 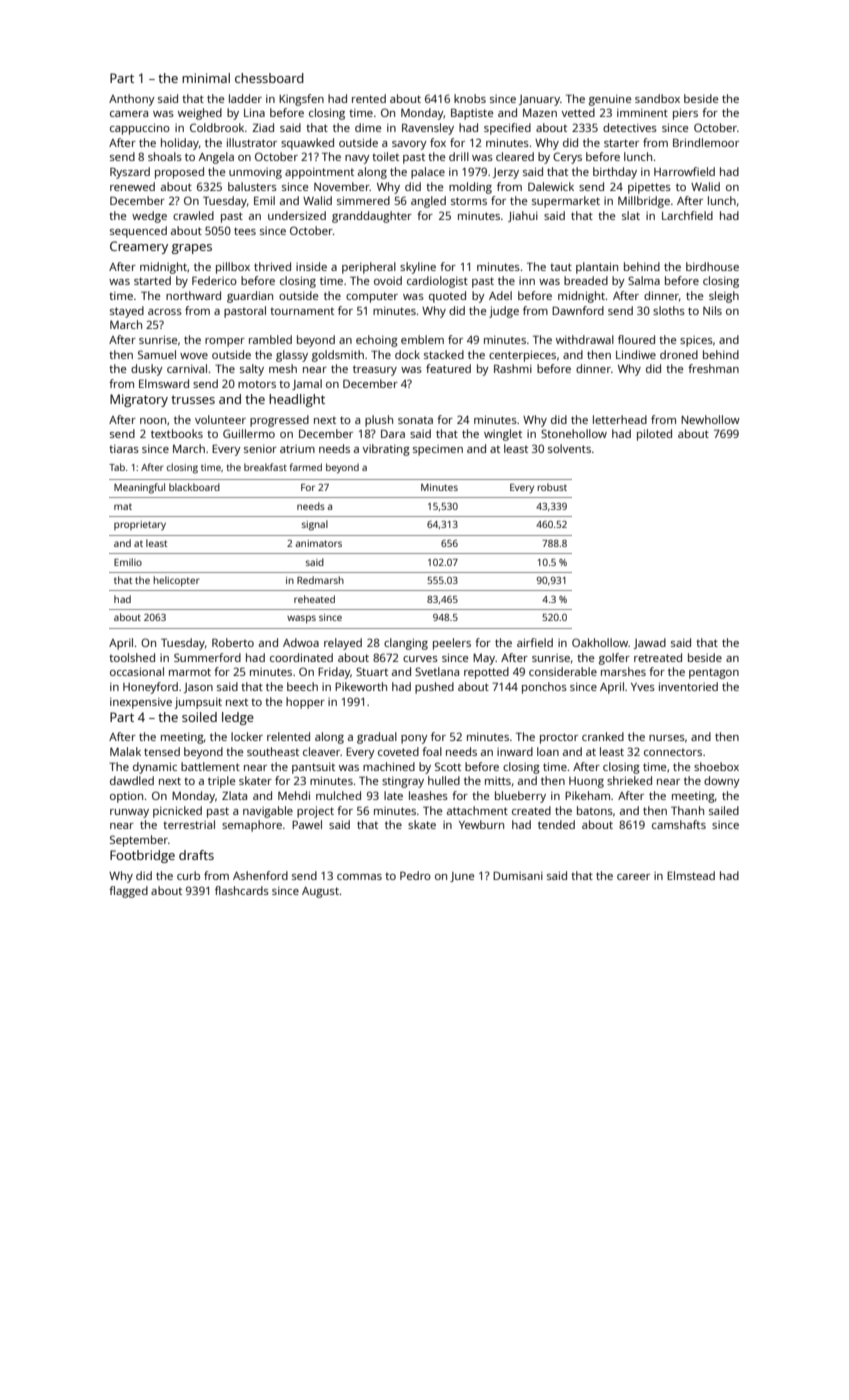 What do you see at coordinates (552, 487) in the page?
I see `robust` at bounding box center [552, 487].
